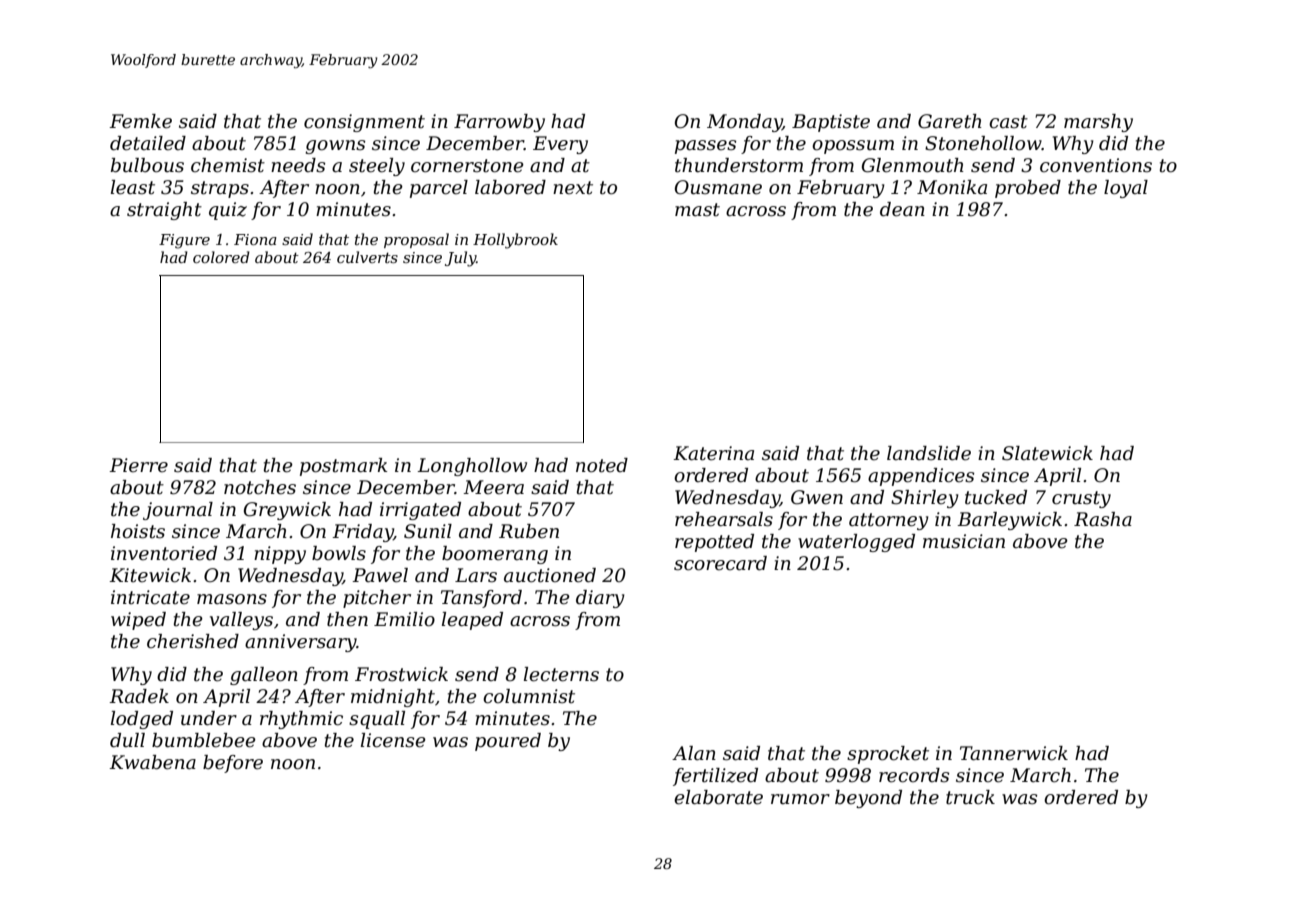  I want to click on postmark, so click(343, 467).
